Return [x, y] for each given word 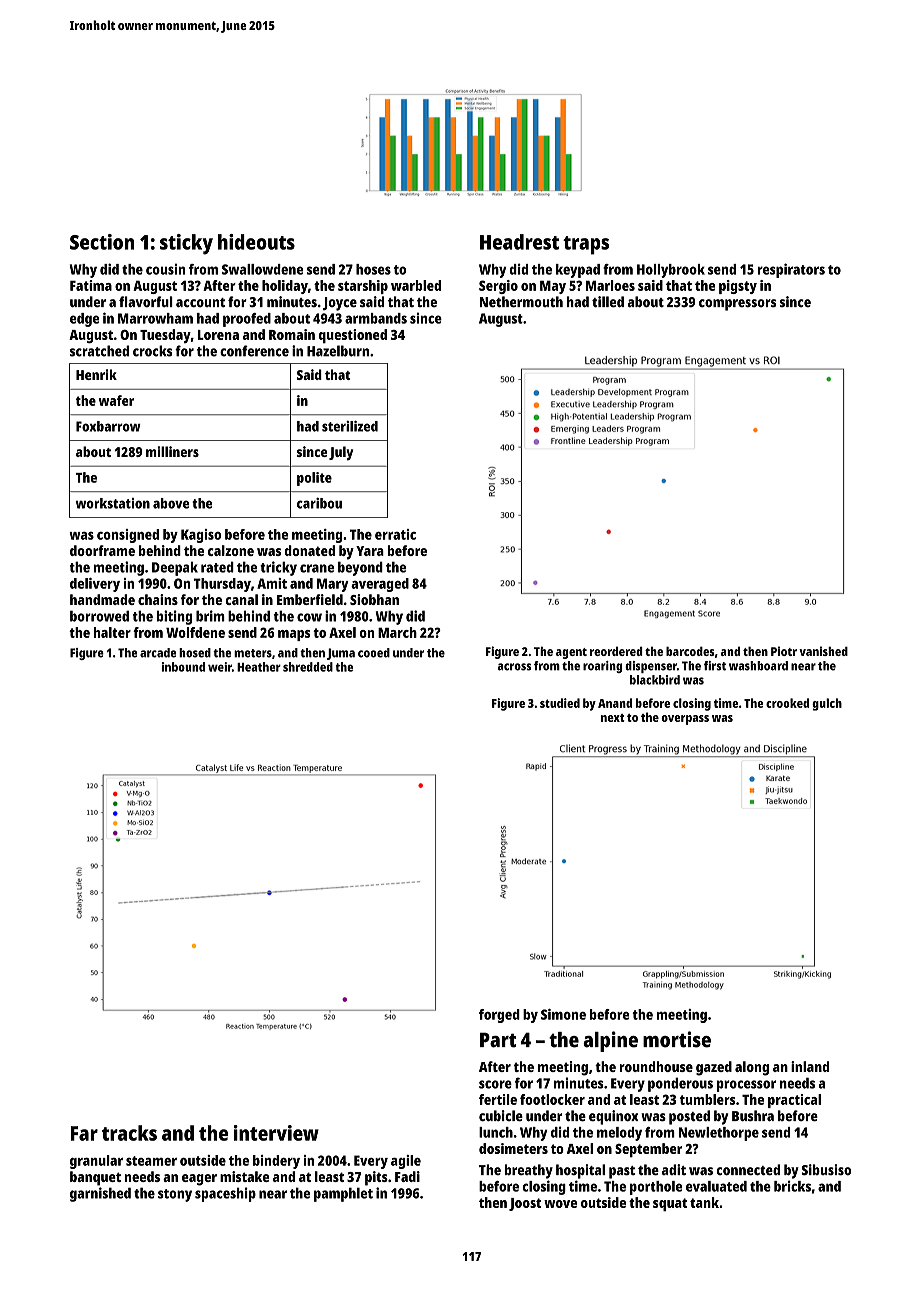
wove [560, 1204]
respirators [791, 270]
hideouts [256, 242]
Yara [370, 551]
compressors [737, 305]
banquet [95, 1178]
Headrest [519, 242]
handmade [102, 599]
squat [670, 1204]
